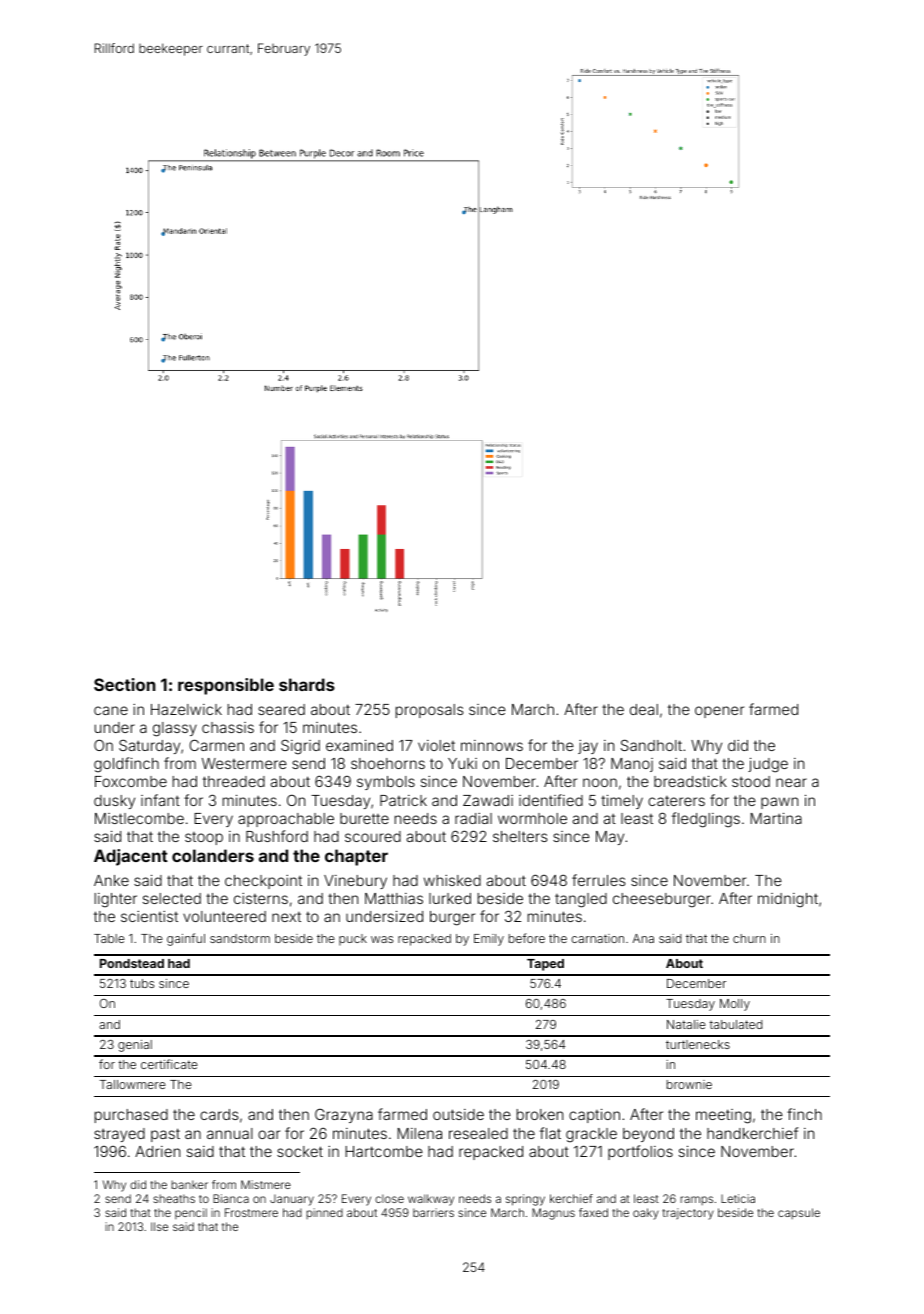 The image size is (924, 1314). Describe the element at coordinates (594, 1116) in the image. I see `caption` at that location.
